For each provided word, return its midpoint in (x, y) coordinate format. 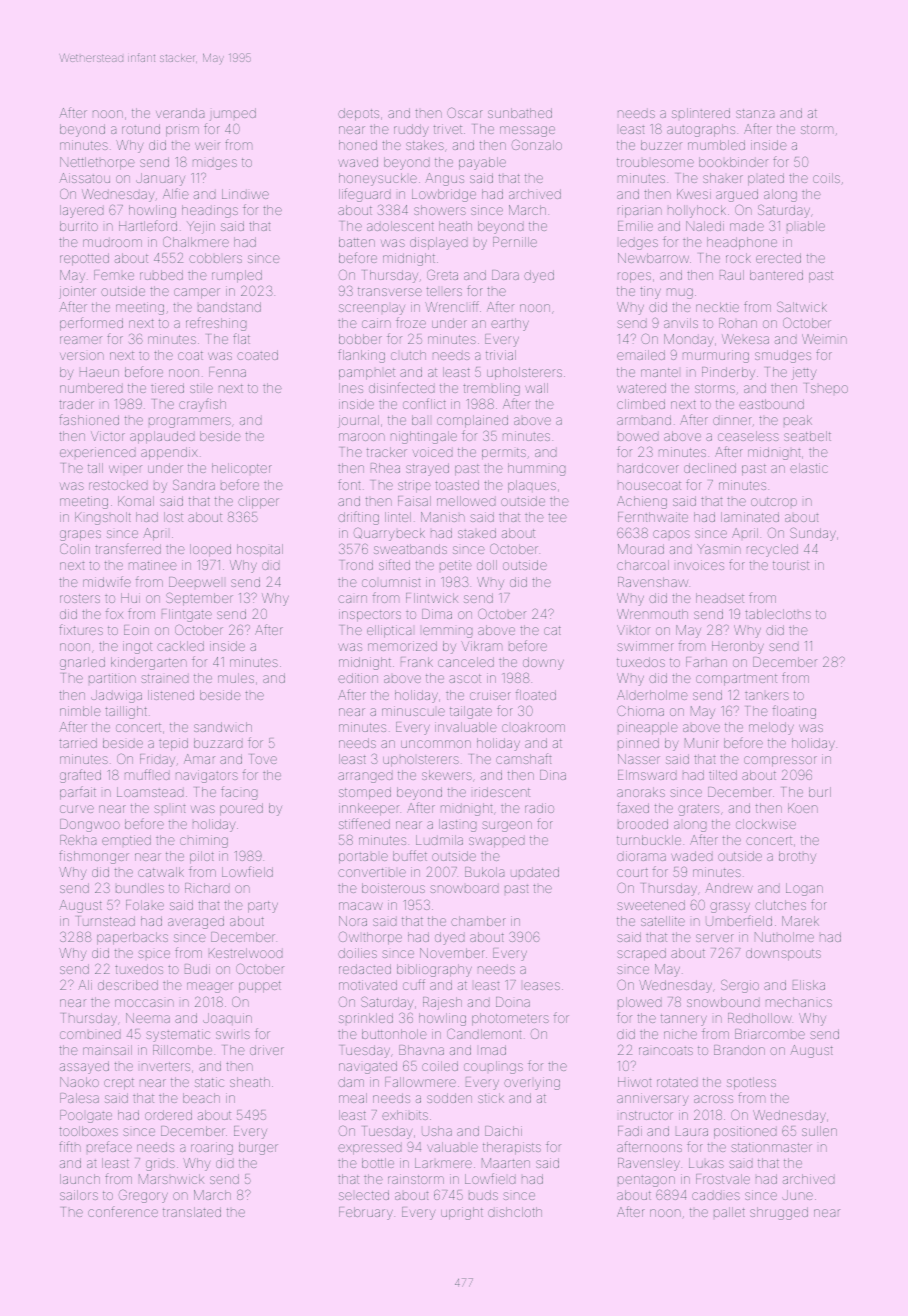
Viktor (633, 630)
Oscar (465, 112)
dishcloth (515, 1212)
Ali (85, 985)
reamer (81, 340)
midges (215, 164)
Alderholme (652, 695)
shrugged (779, 1213)
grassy (730, 907)
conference (123, 1211)
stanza (755, 113)
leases (542, 986)
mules (236, 678)
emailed (641, 355)
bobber (360, 339)
